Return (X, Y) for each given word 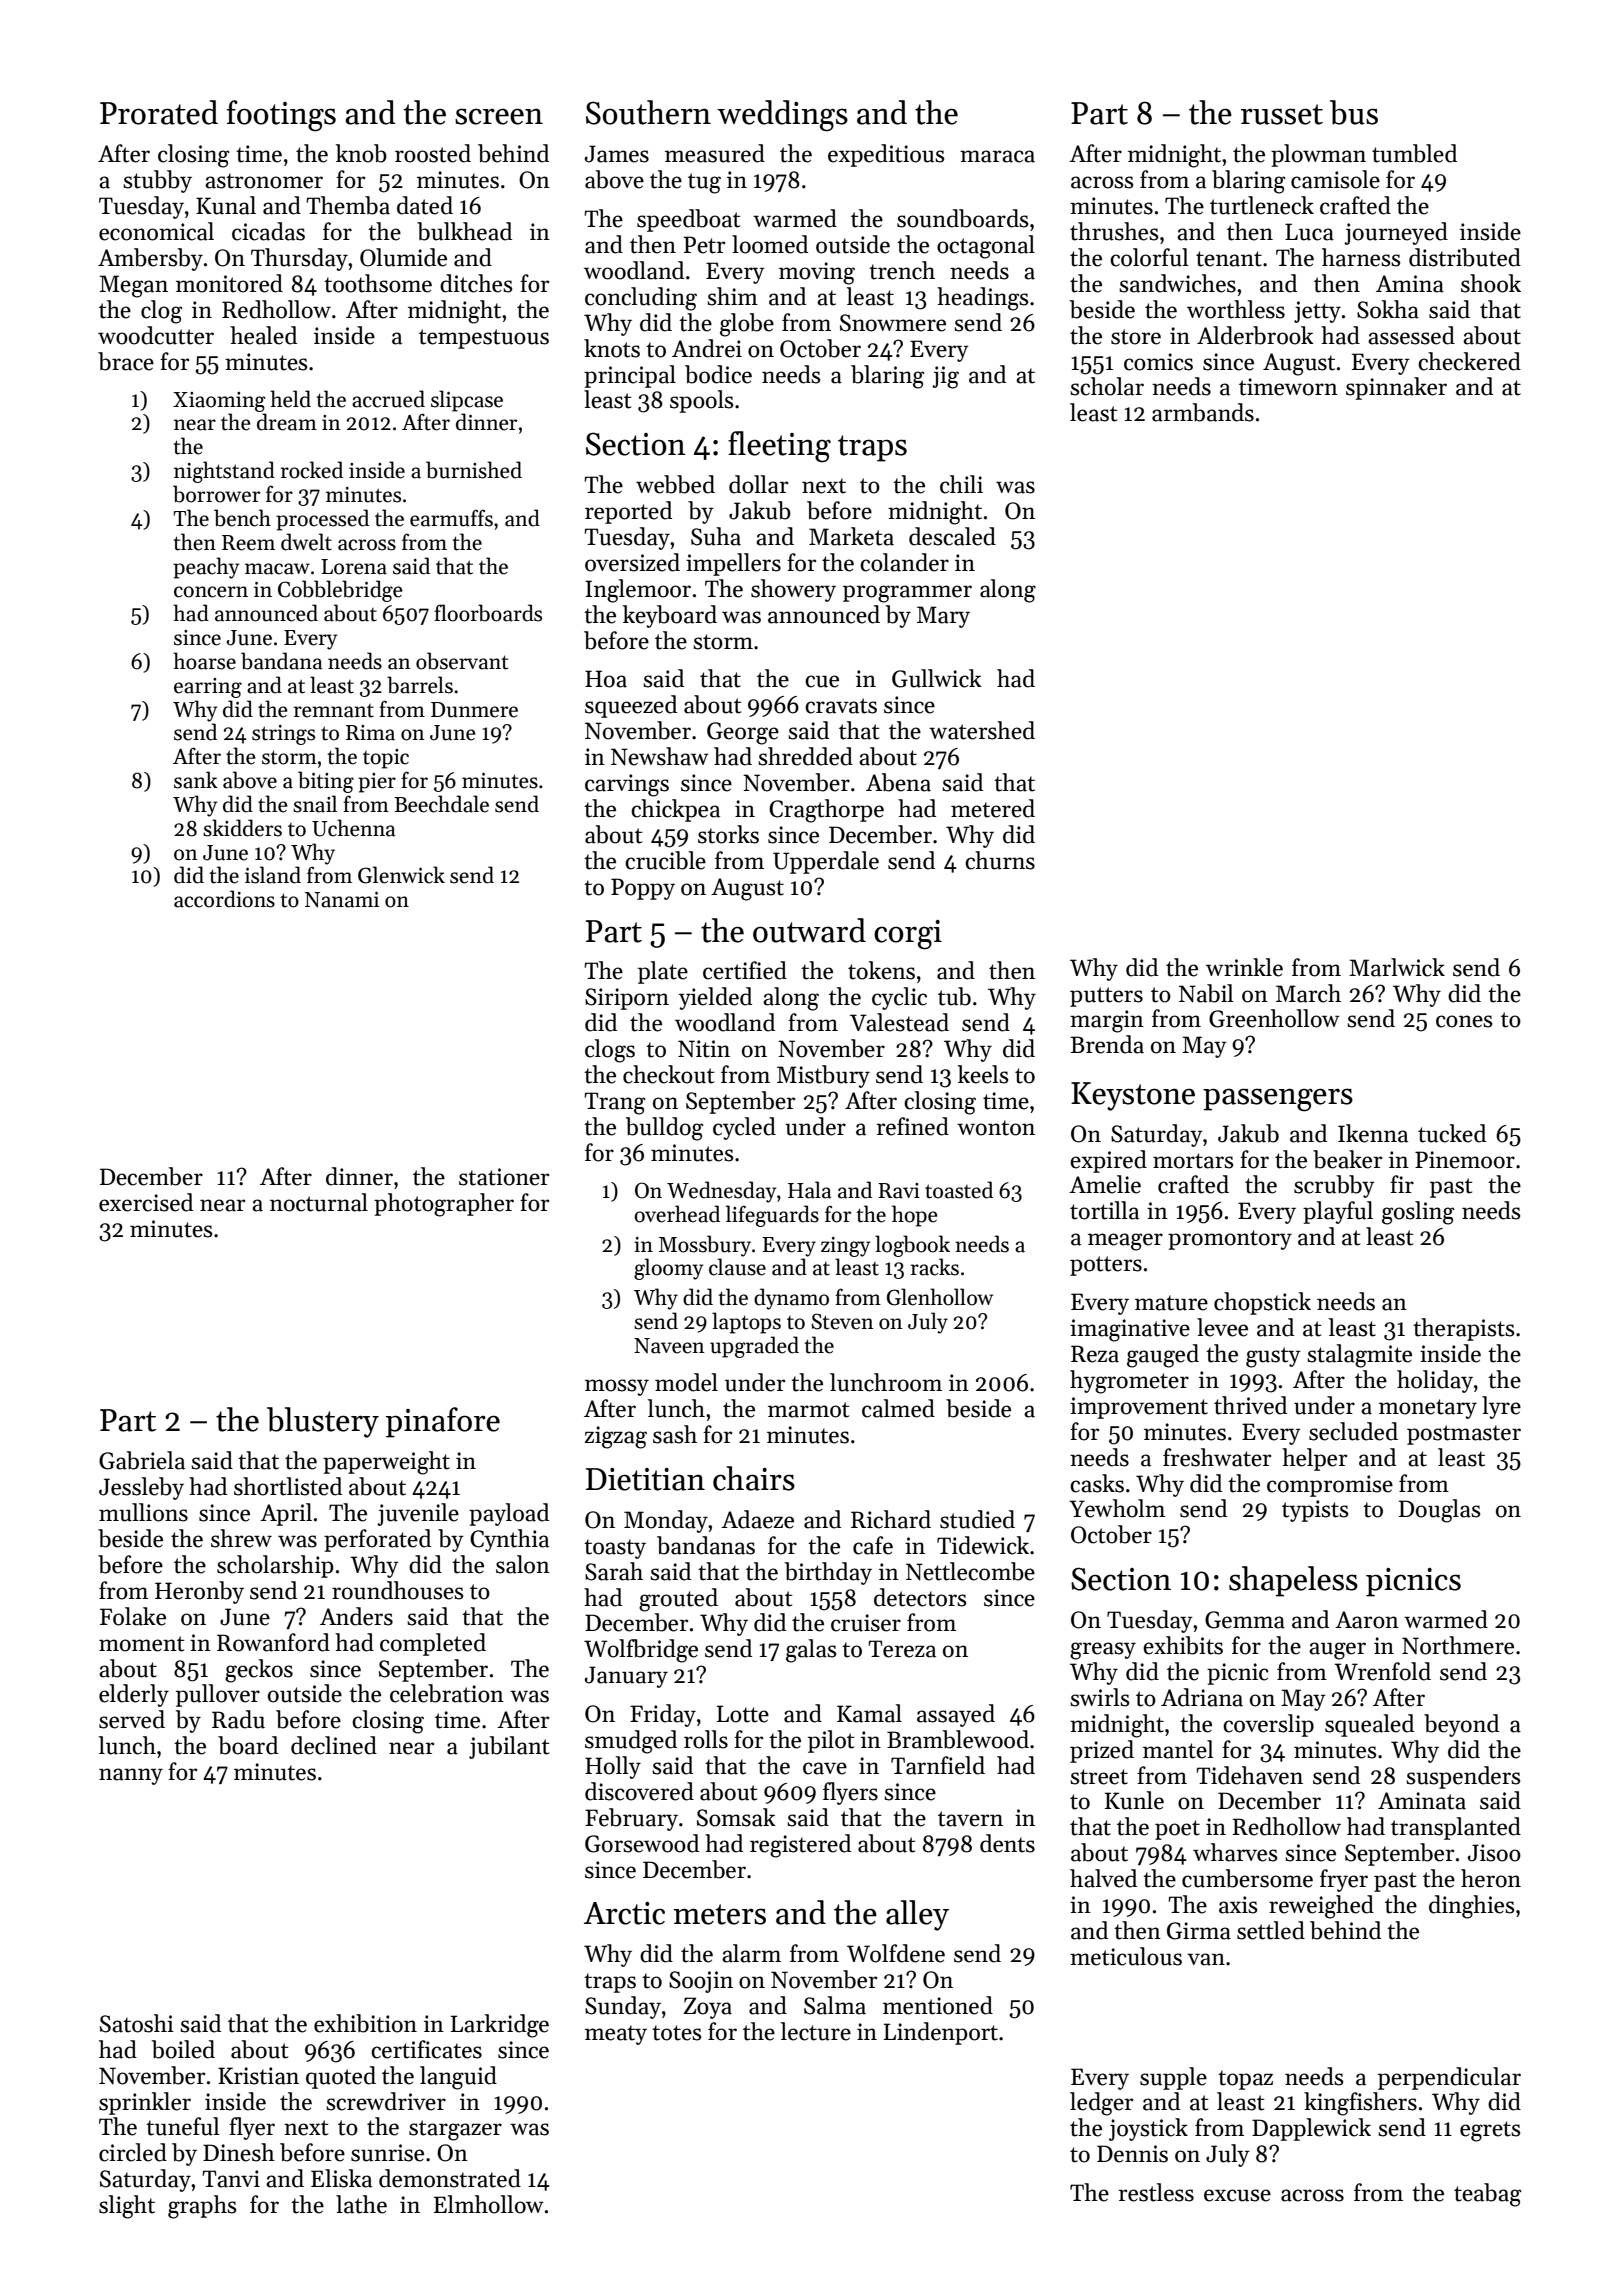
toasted (959, 1190)
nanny (131, 1776)
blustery (323, 1422)
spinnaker (1396, 388)
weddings (782, 116)
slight (127, 2207)
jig (945, 377)
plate (663, 972)
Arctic (624, 1913)
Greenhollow (1274, 1018)
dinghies (1471, 1907)
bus (1354, 112)
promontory (1230, 1240)
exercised (146, 1202)
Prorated (159, 112)
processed (322, 520)
